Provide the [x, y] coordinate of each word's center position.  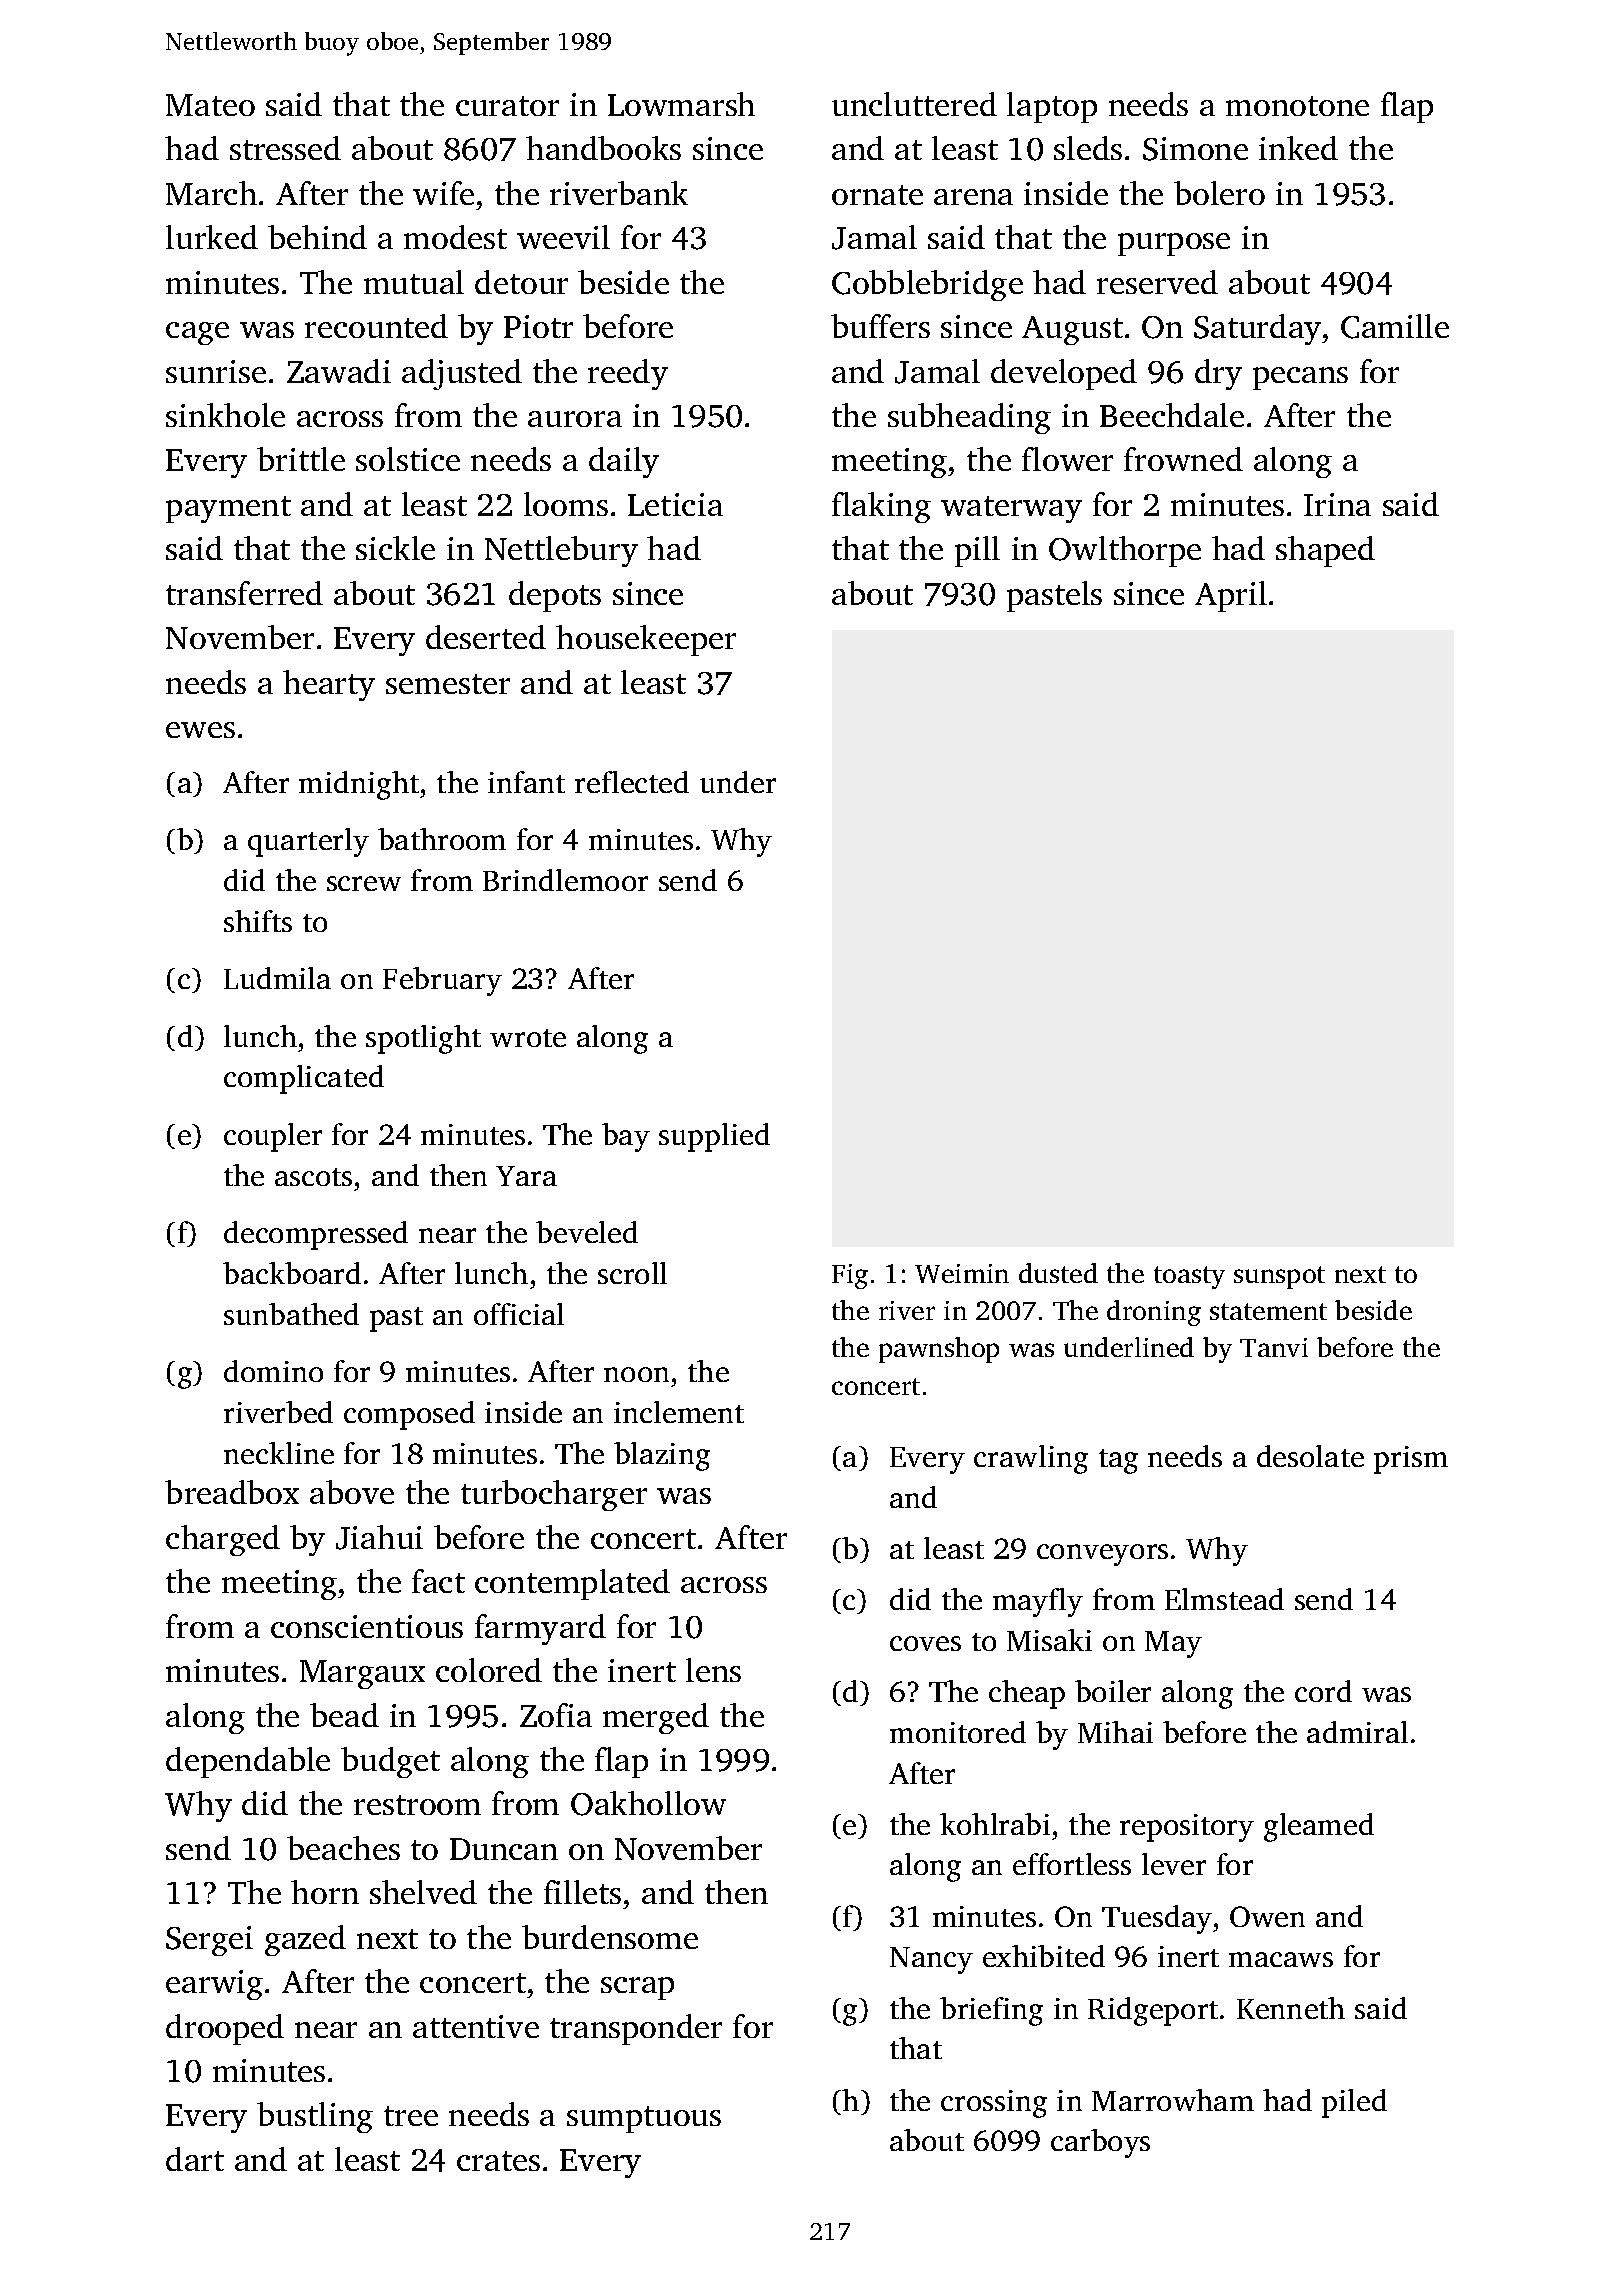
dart [195, 2159]
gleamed [1319, 1827]
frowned [1183, 459]
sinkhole [225, 415]
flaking [881, 507]
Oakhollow [648, 1803]
